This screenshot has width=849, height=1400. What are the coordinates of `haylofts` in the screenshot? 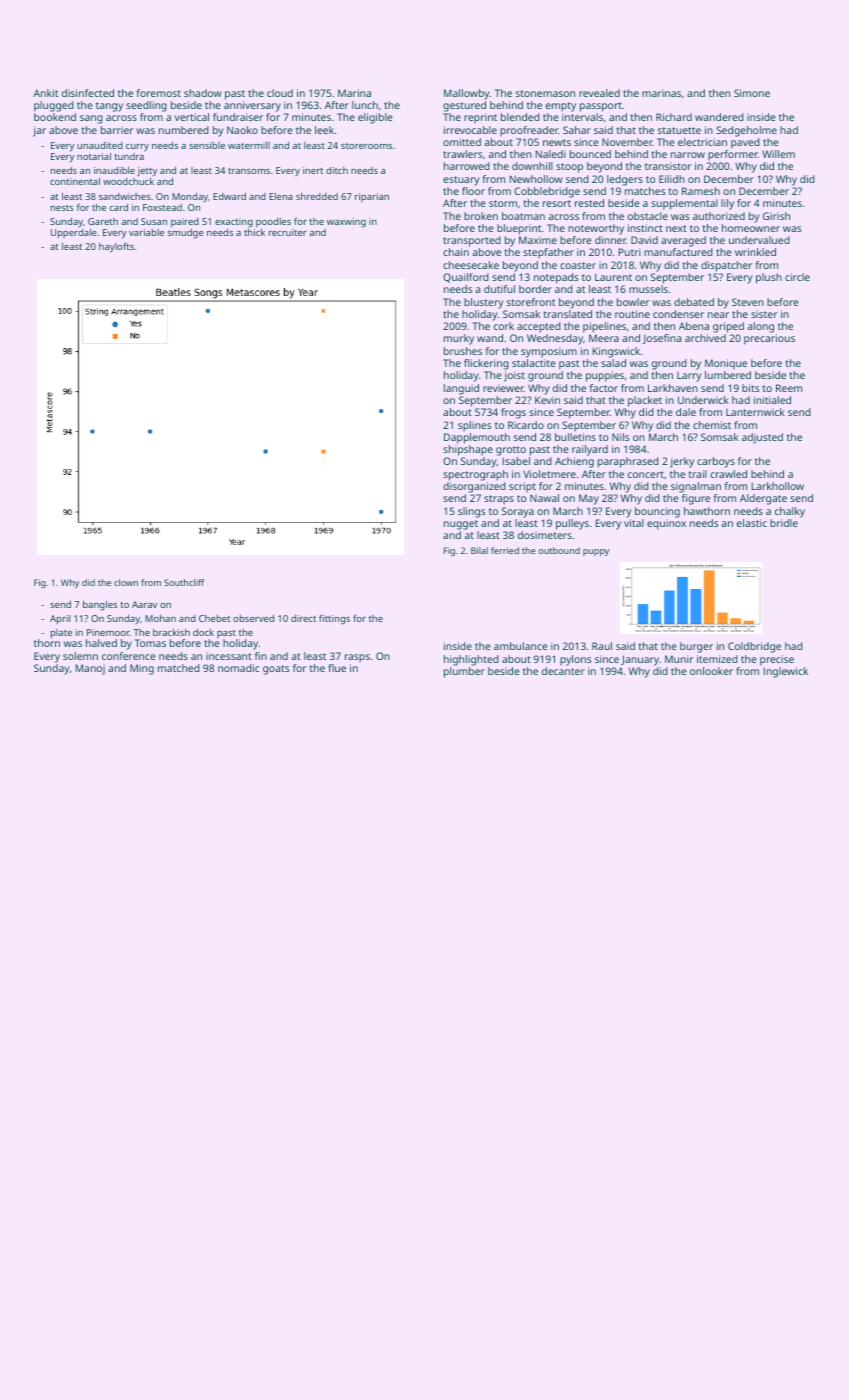 It's located at (116, 247).
